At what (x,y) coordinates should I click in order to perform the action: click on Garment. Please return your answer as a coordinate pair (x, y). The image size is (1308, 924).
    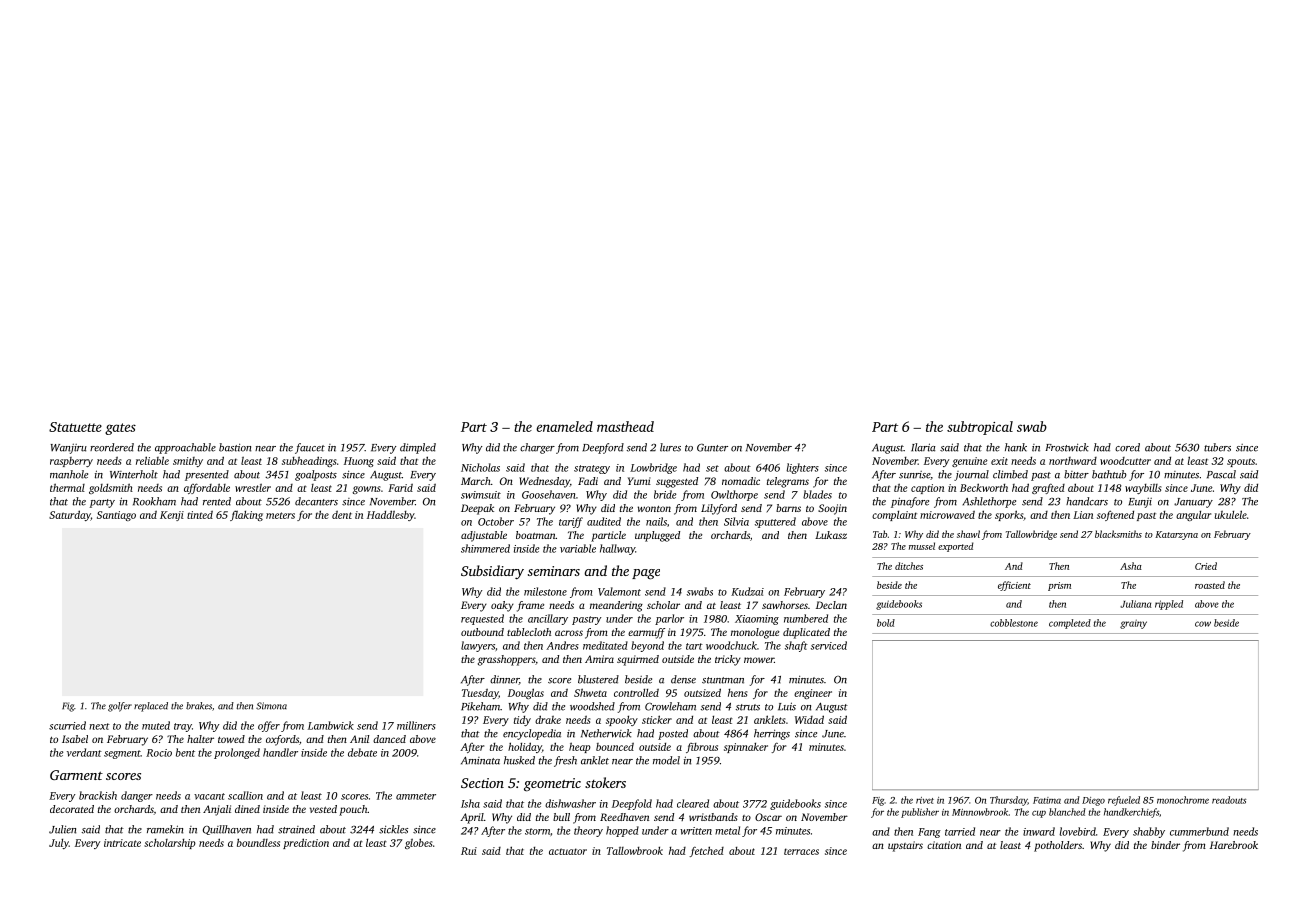
    Looking at the image, I should click on (76, 775).
